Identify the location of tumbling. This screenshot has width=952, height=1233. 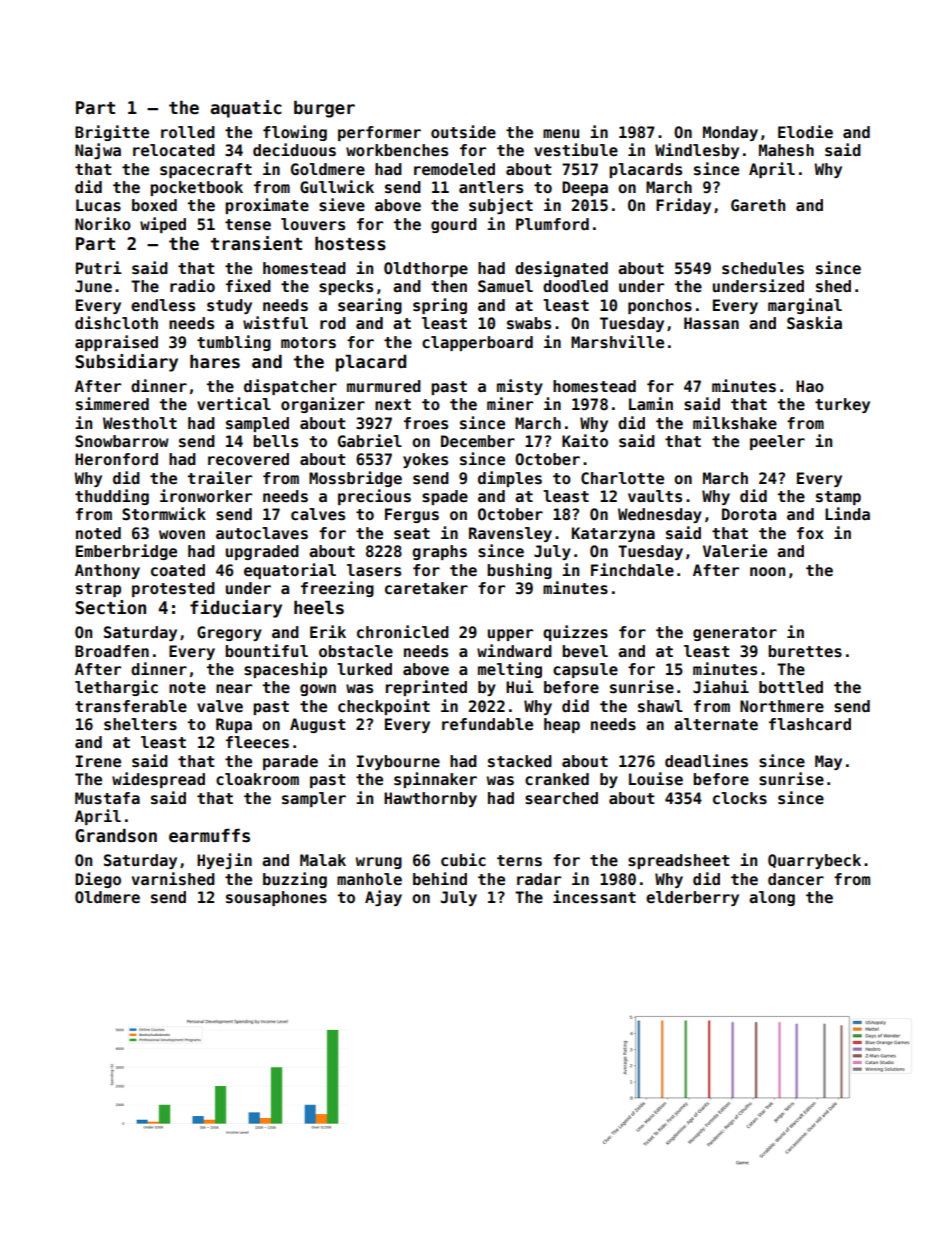
(234, 343).
